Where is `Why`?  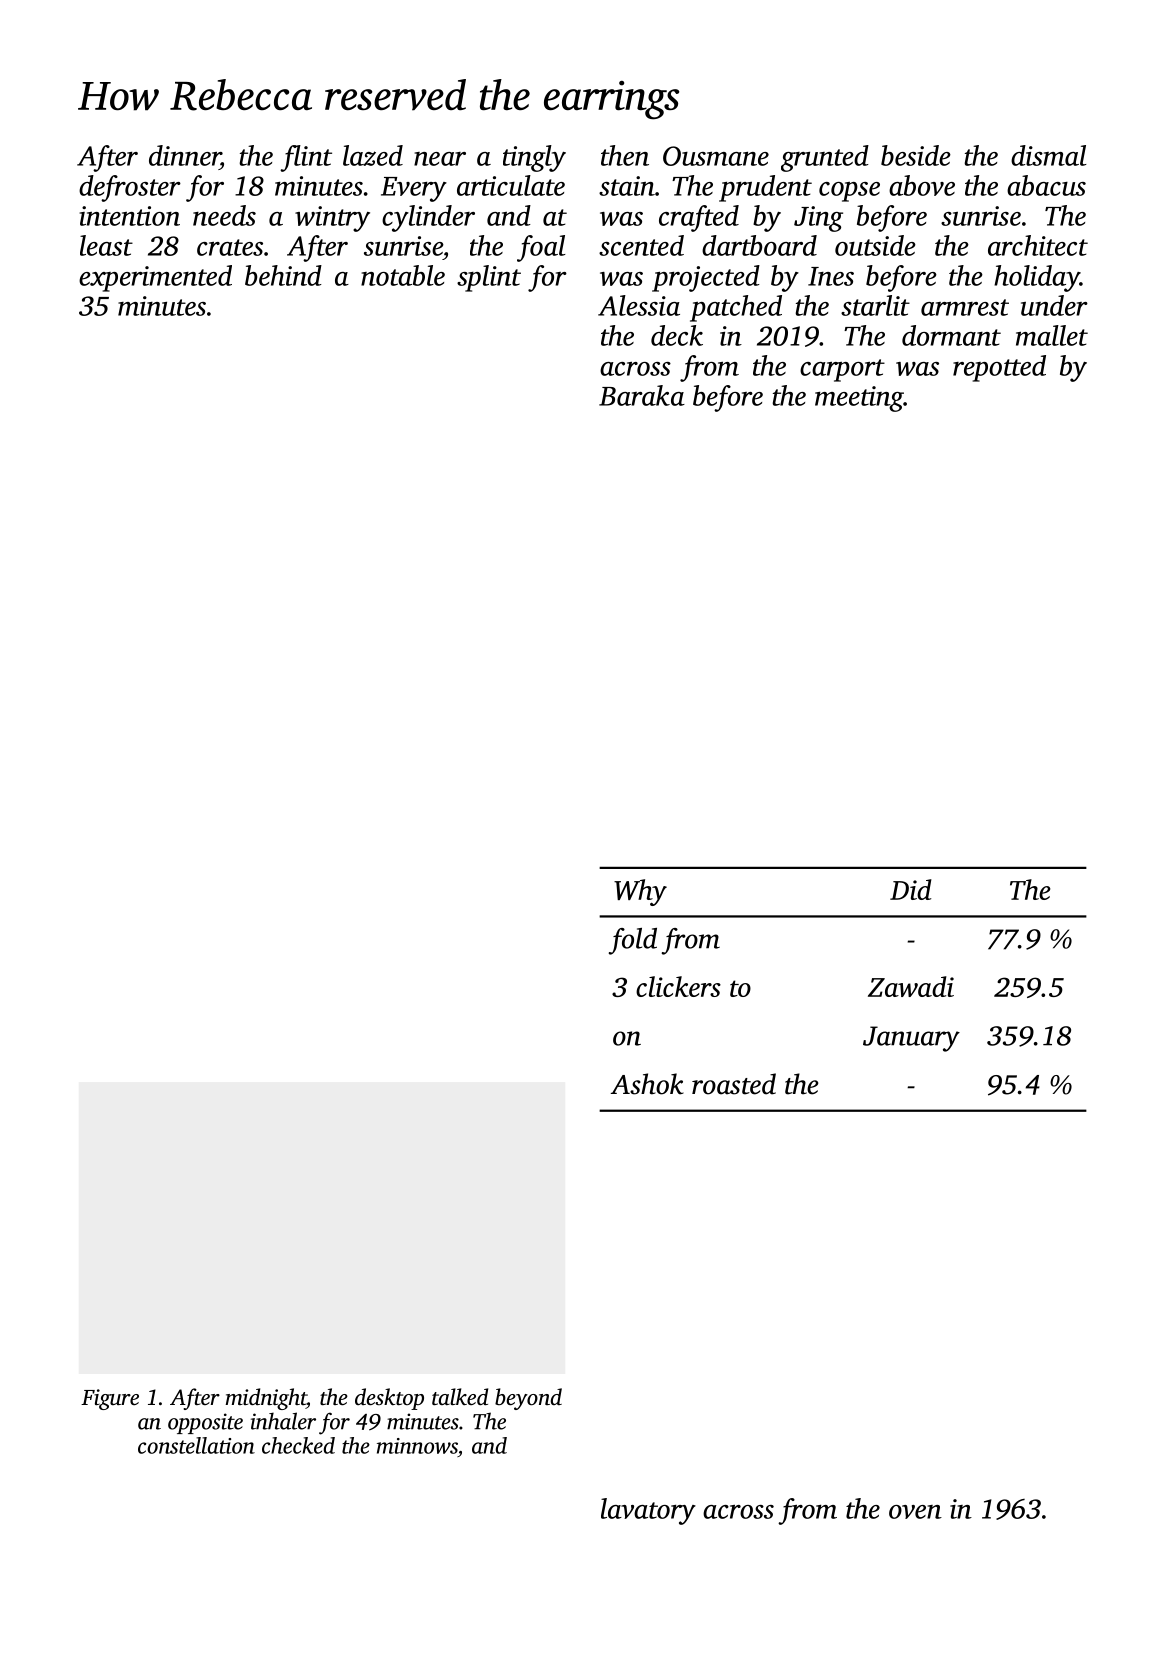 Why is located at coordinates (640, 892).
